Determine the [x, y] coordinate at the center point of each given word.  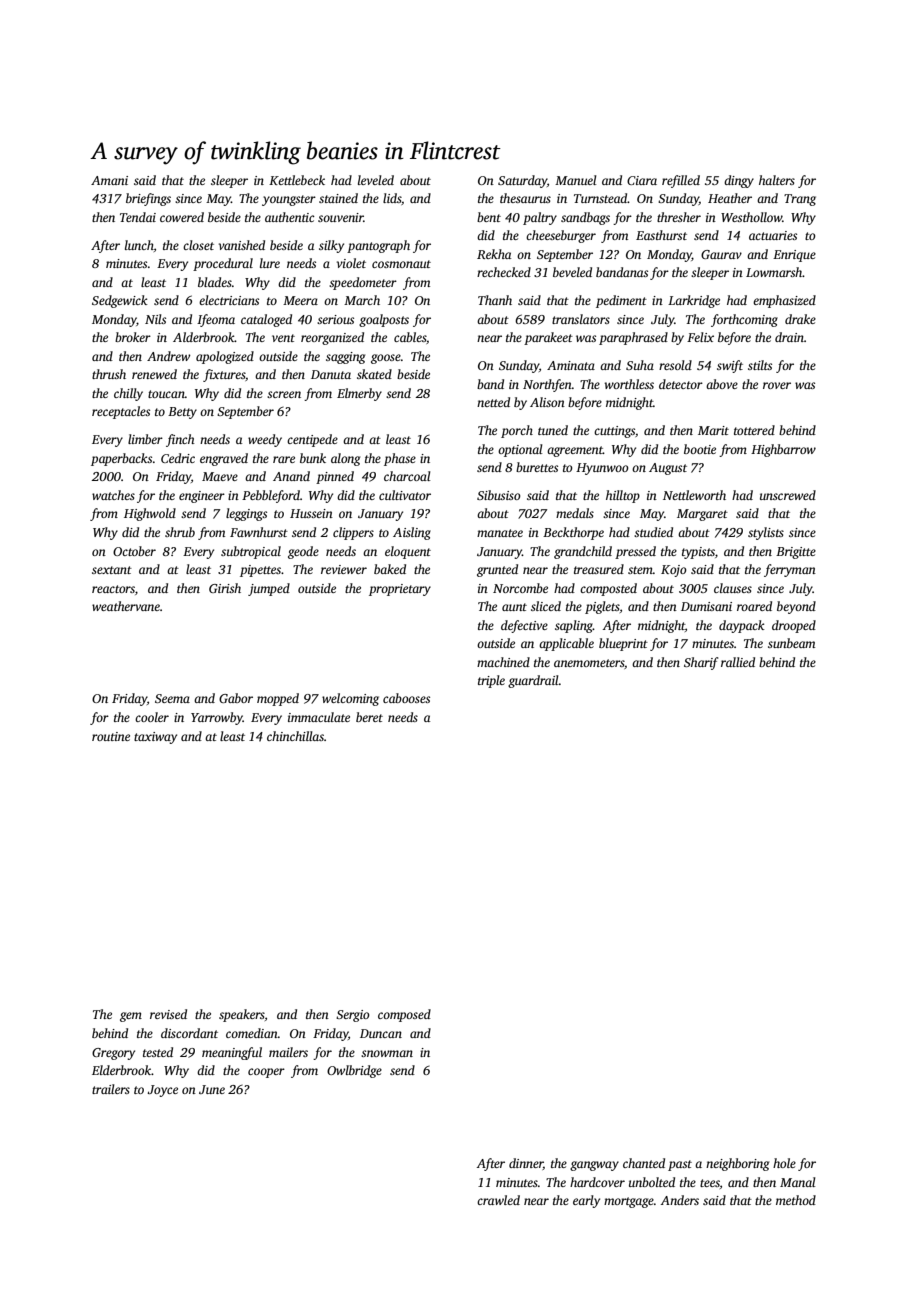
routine [111, 736]
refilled [681, 181]
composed [404, 1015]
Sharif [701, 663]
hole [784, 1163]
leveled [376, 180]
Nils [155, 319]
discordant [189, 1033]
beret [369, 717]
